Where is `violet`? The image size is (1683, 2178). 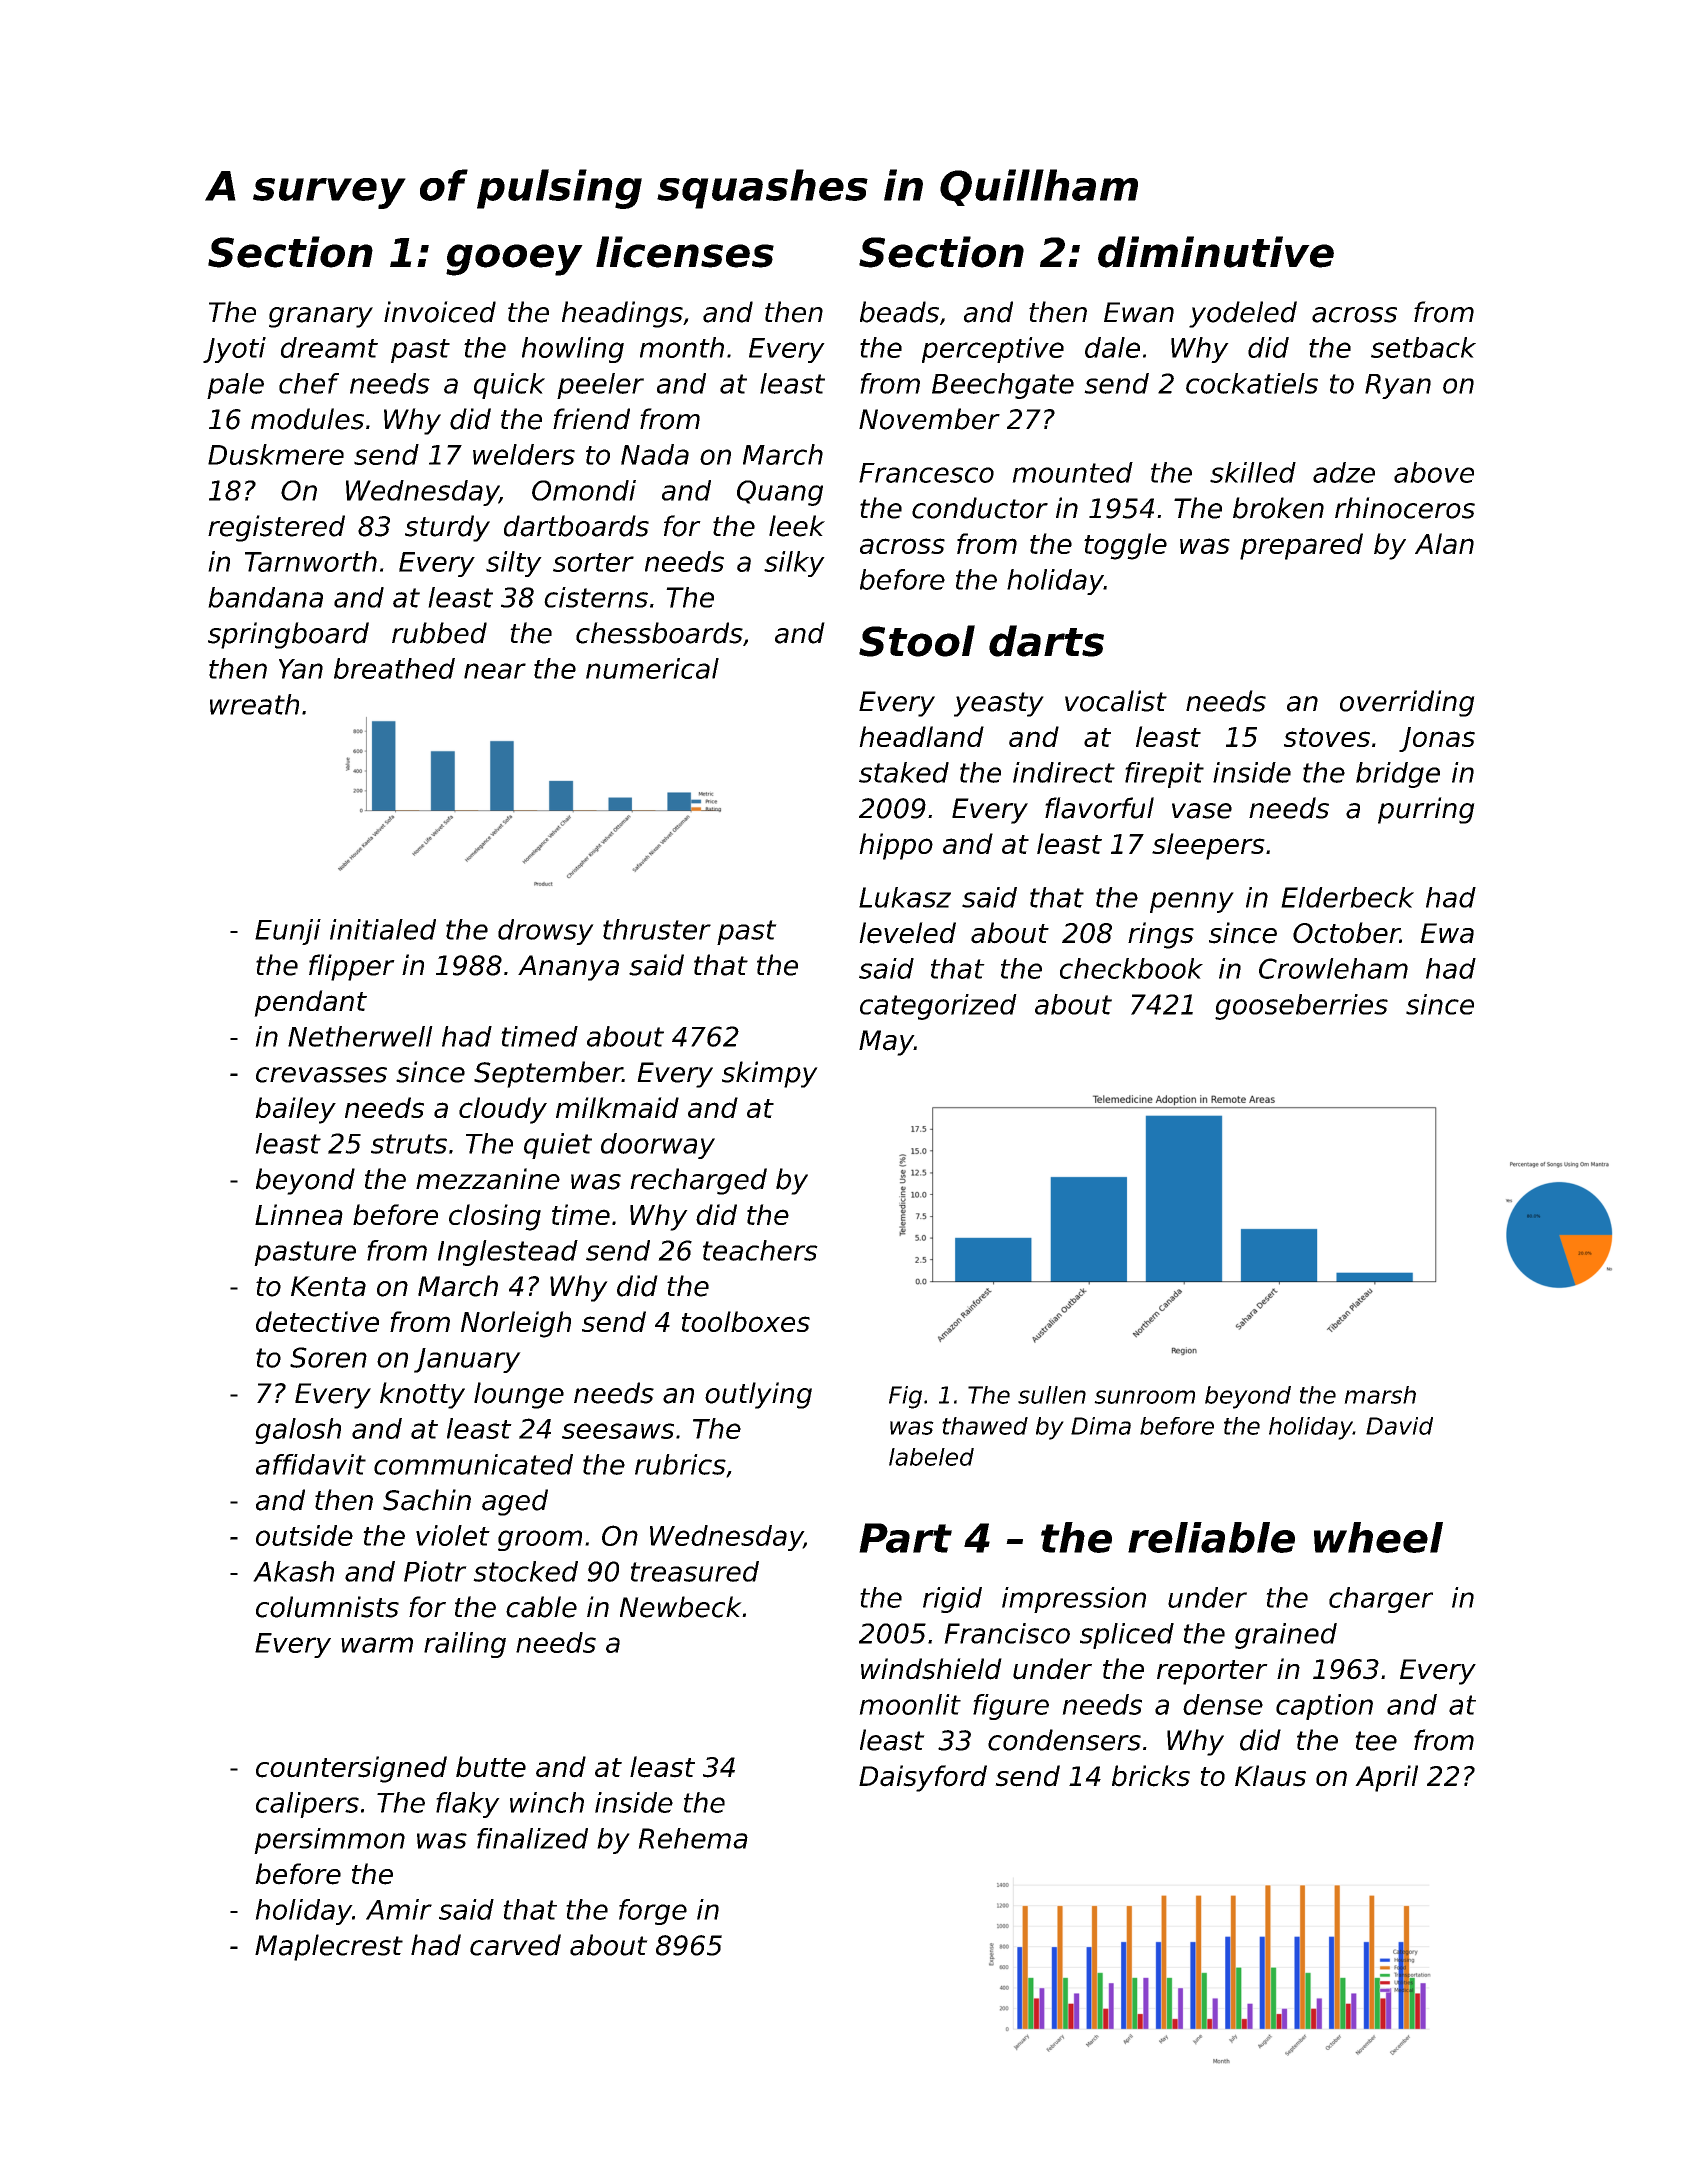
violet is located at coordinates (453, 1535).
